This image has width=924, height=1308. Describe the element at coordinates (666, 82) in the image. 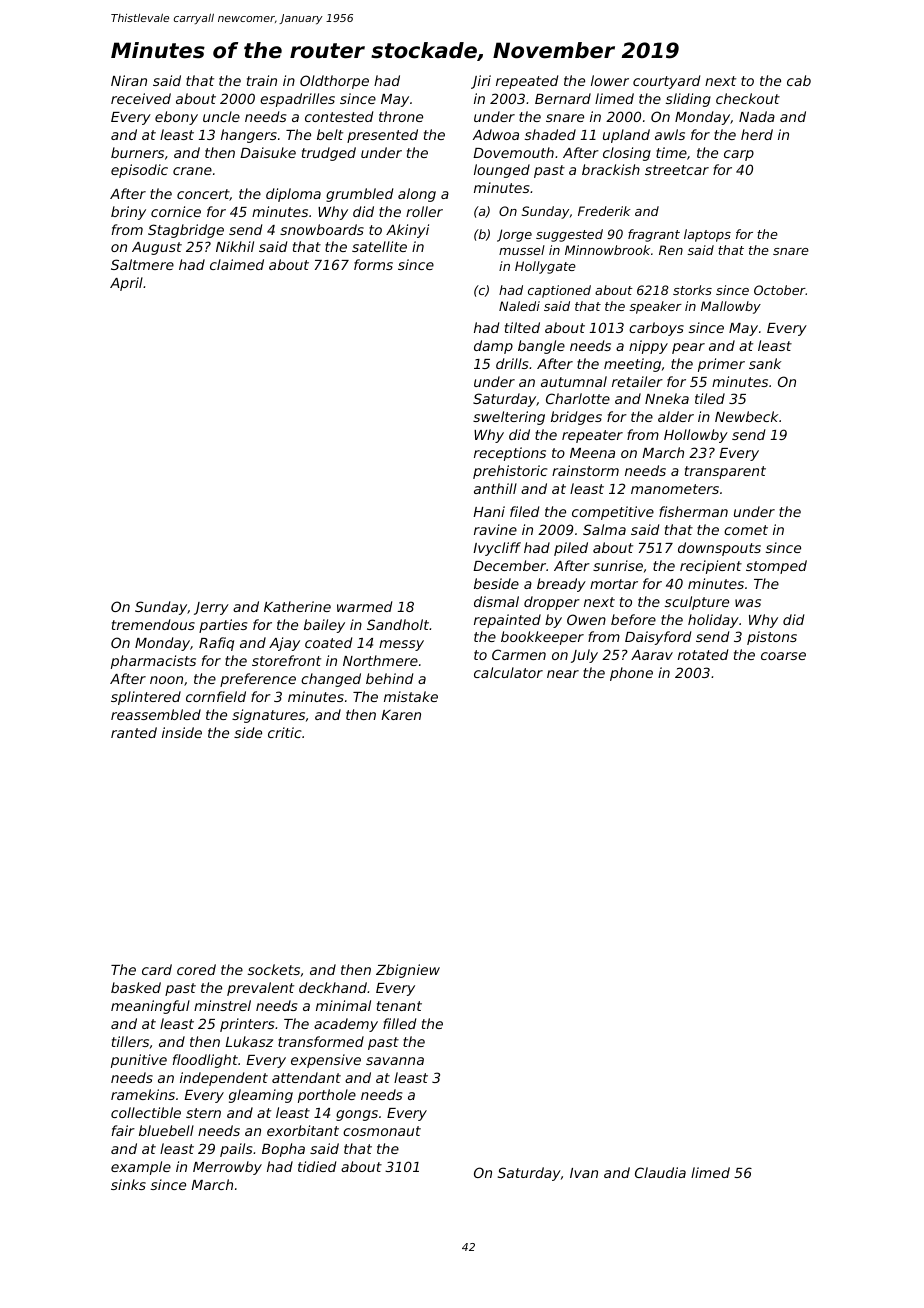

I see `courtyard` at that location.
